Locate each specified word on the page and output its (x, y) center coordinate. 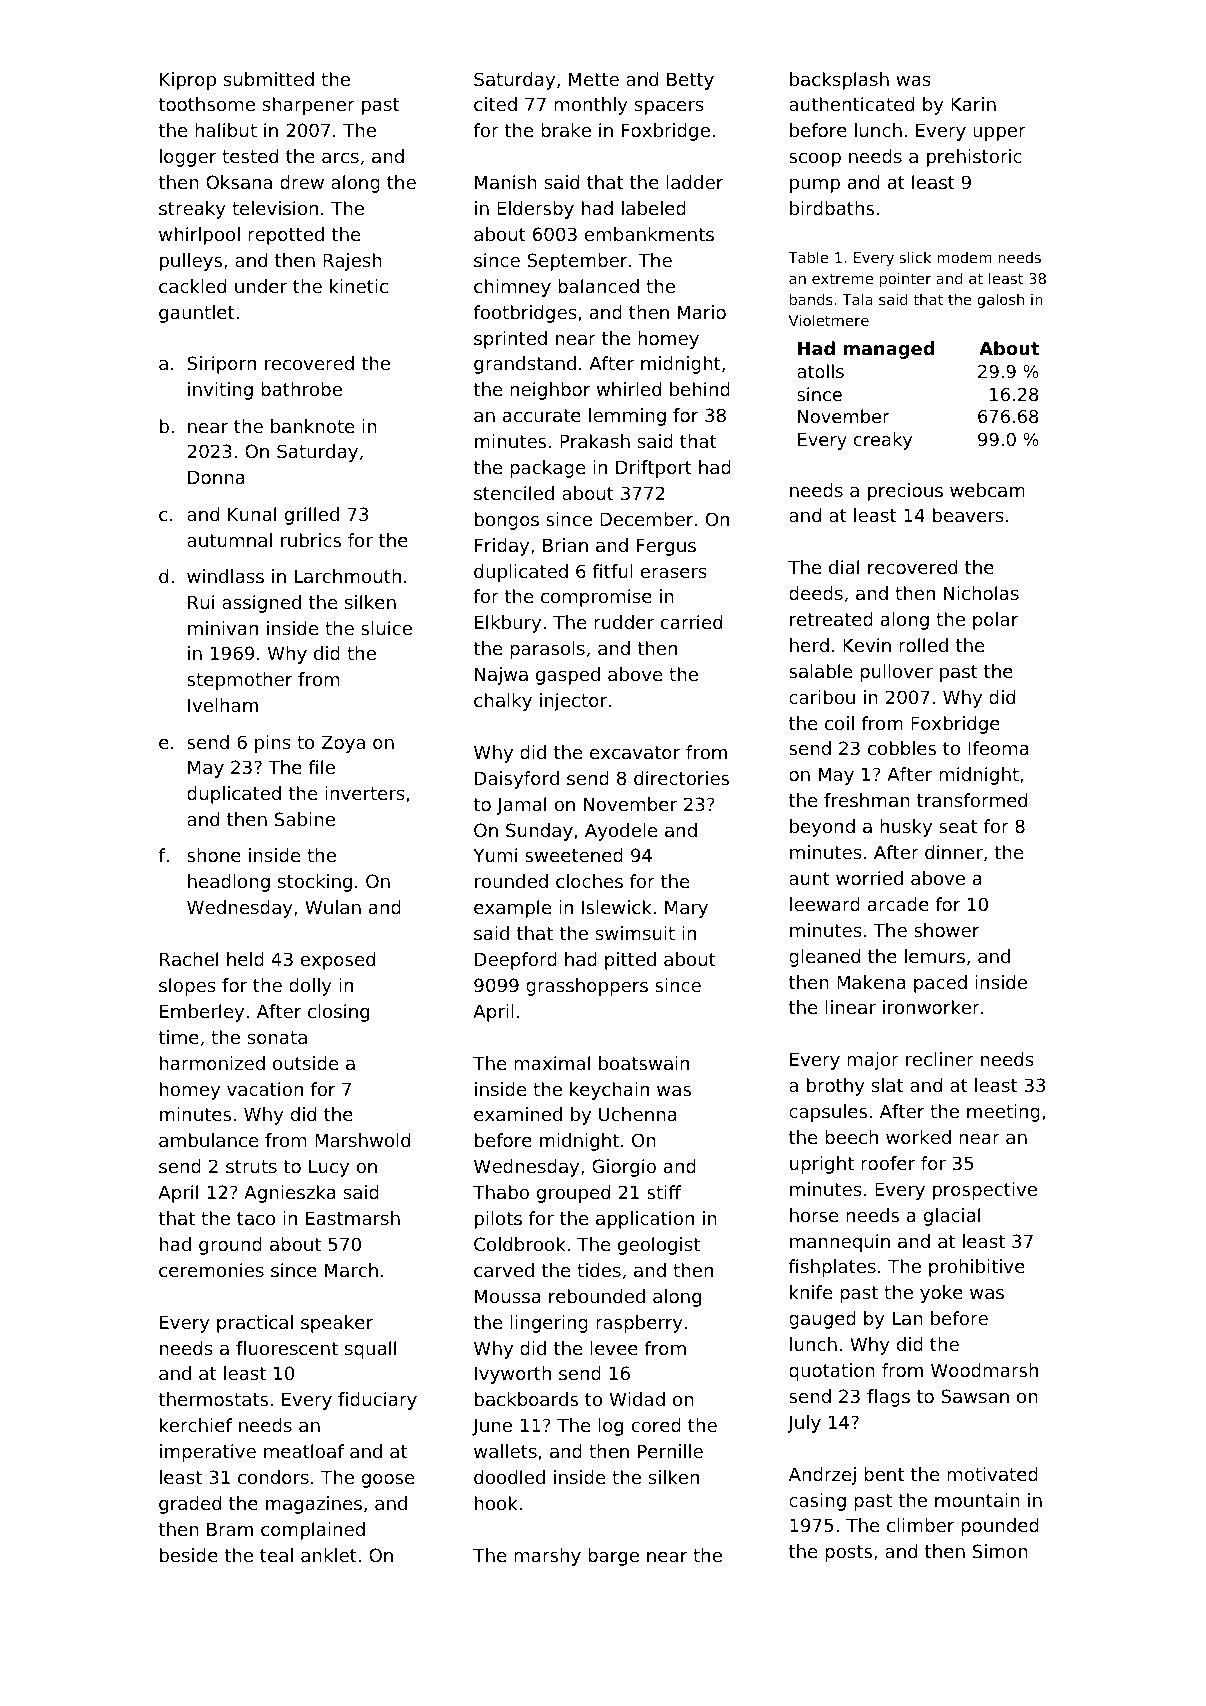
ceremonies (211, 1270)
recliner (940, 1059)
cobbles (902, 748)
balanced (598, 286)
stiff (664, 1192)
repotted (286, 236)
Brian (565, 545)
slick (915, 257)
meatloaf (304, 1451)
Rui (201, 602)
